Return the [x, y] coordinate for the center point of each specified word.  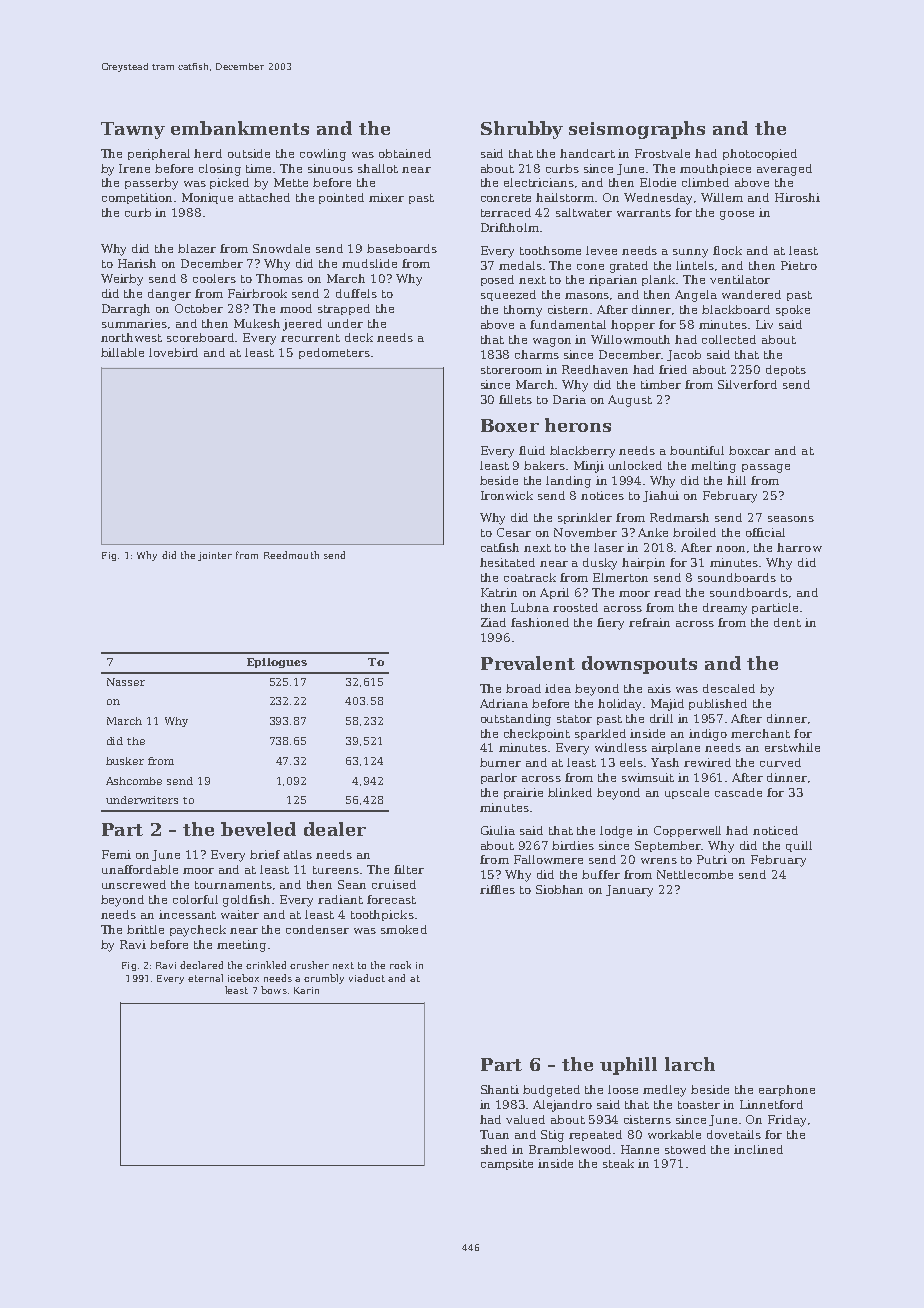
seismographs [637, 130]
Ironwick [507, 495]
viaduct [367, 978]
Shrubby [522, 130]
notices [602, 495]
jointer [215, 556]
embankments [240, 128]
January [629, 891]
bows [274, 990]
